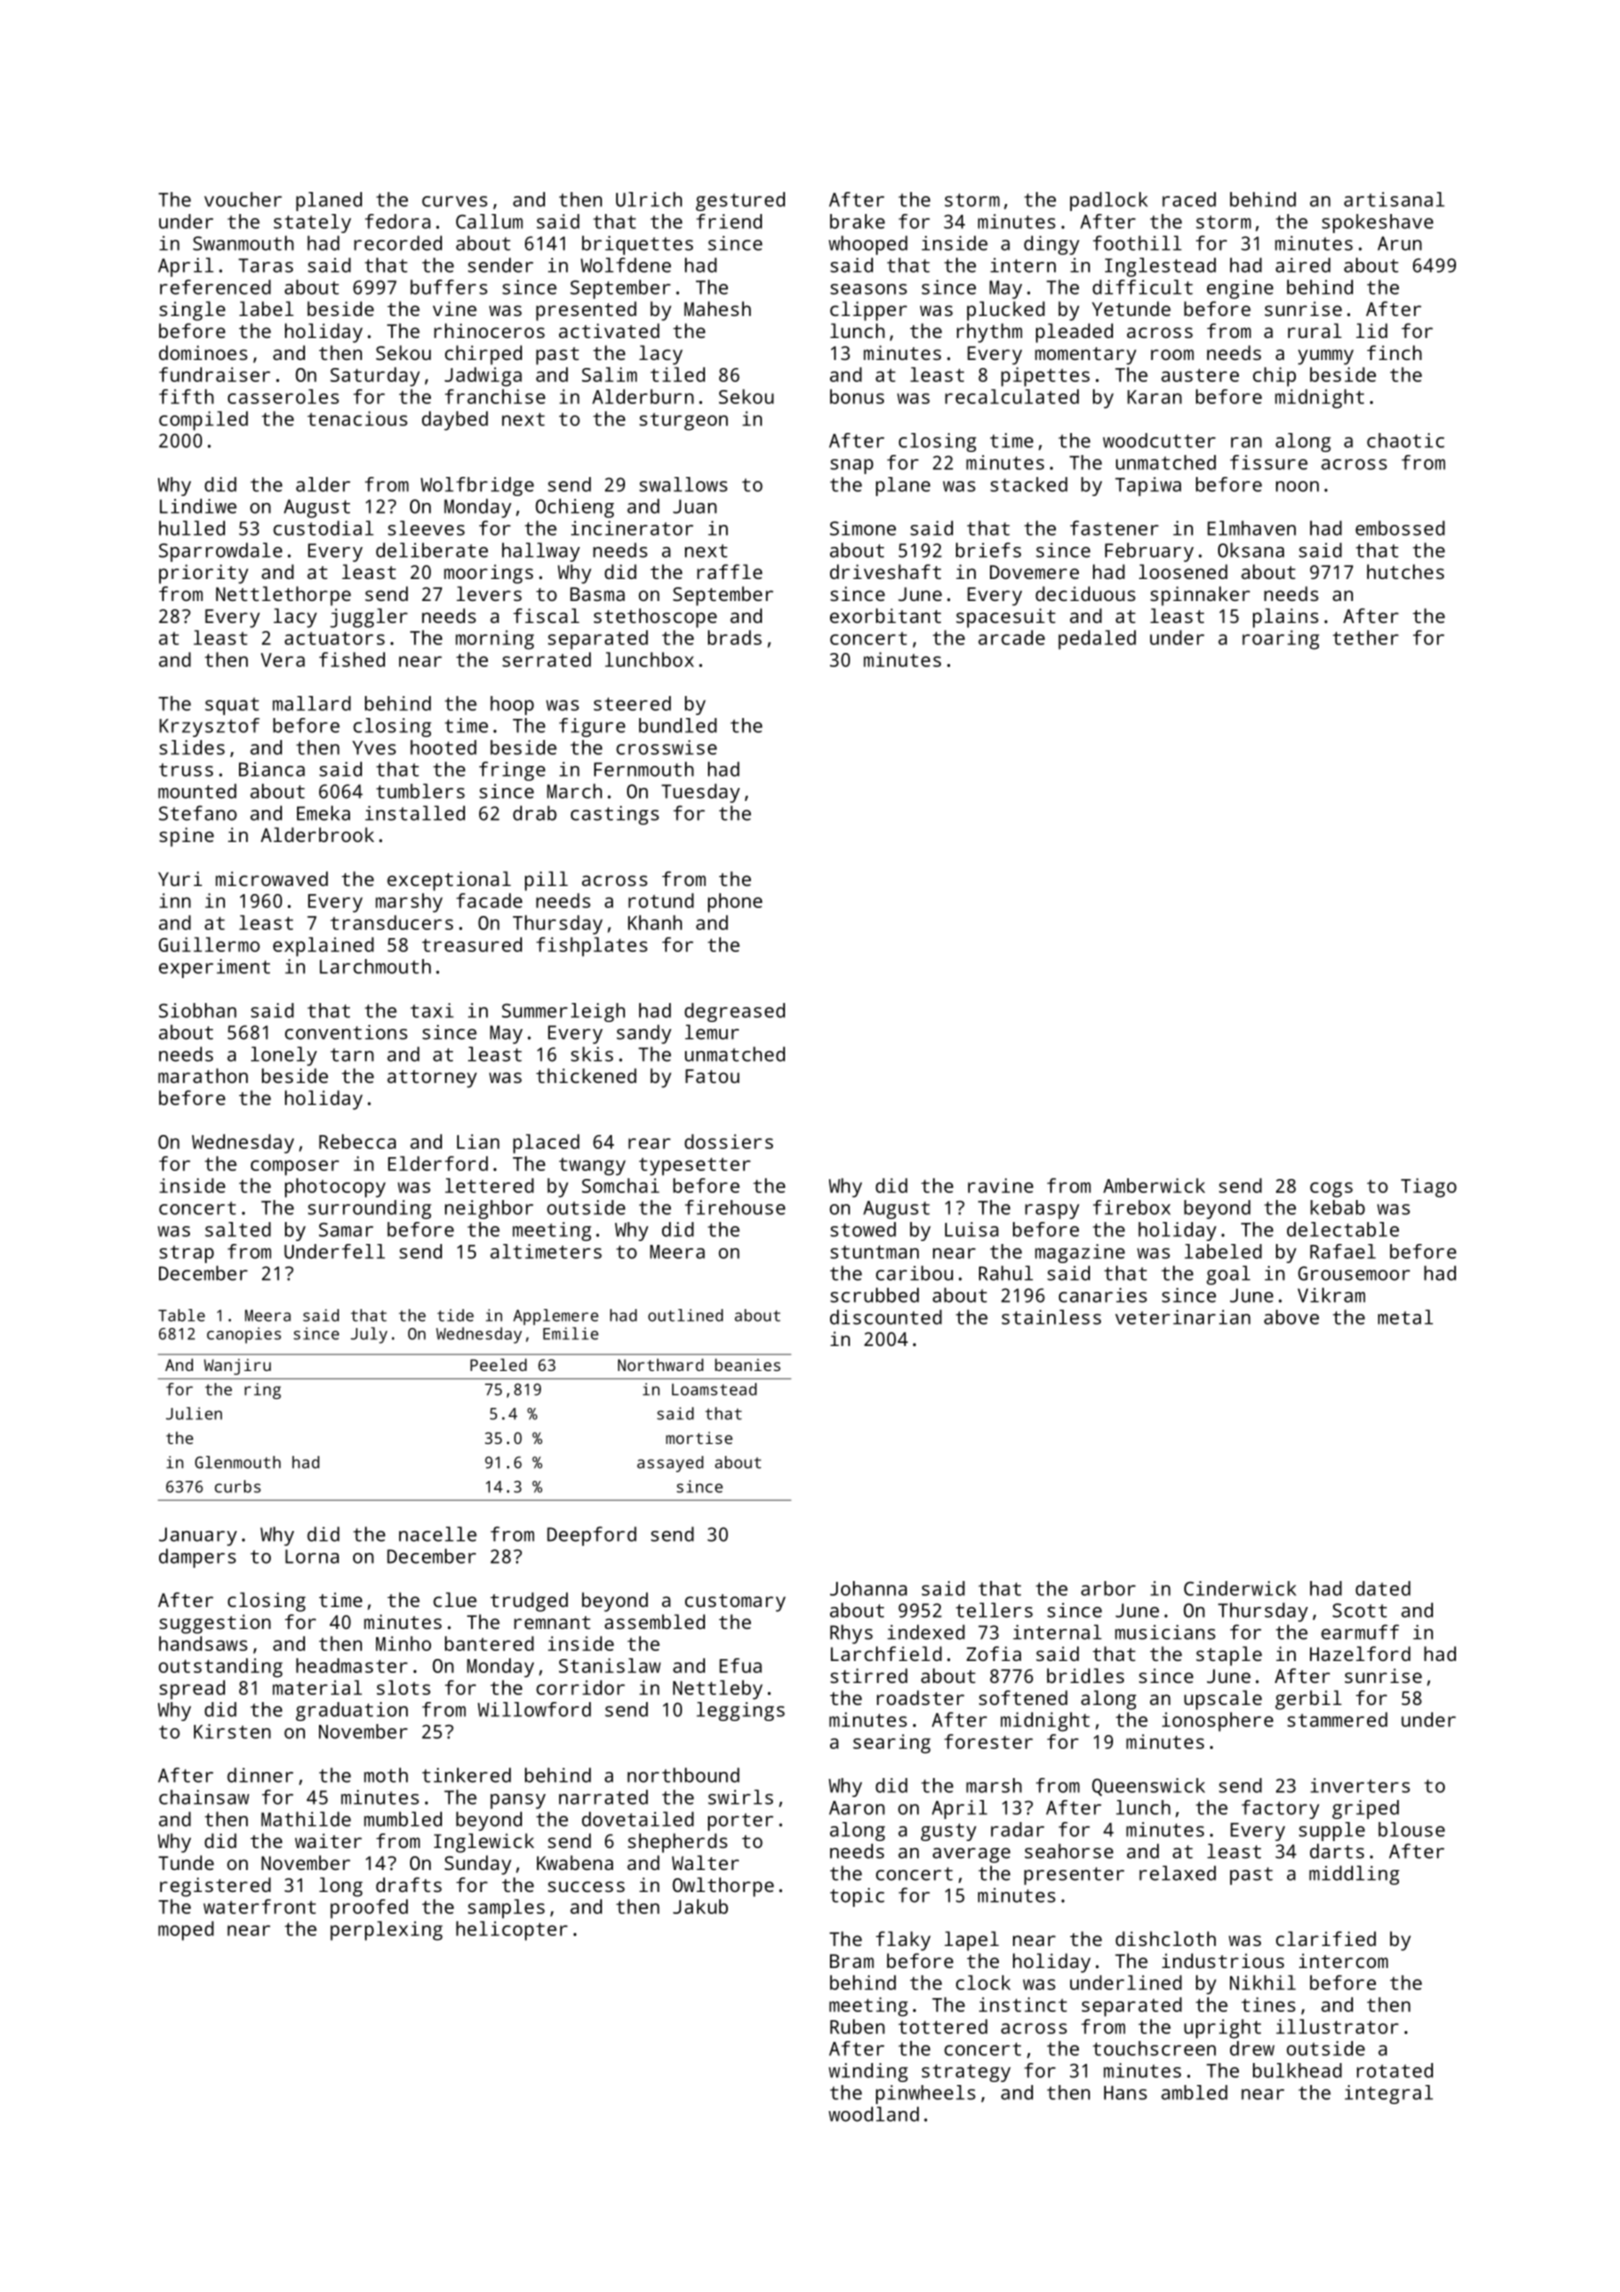  Describe the element at coordinates (1108, 1588) in the screenshot. I see `arbor` at that location.
